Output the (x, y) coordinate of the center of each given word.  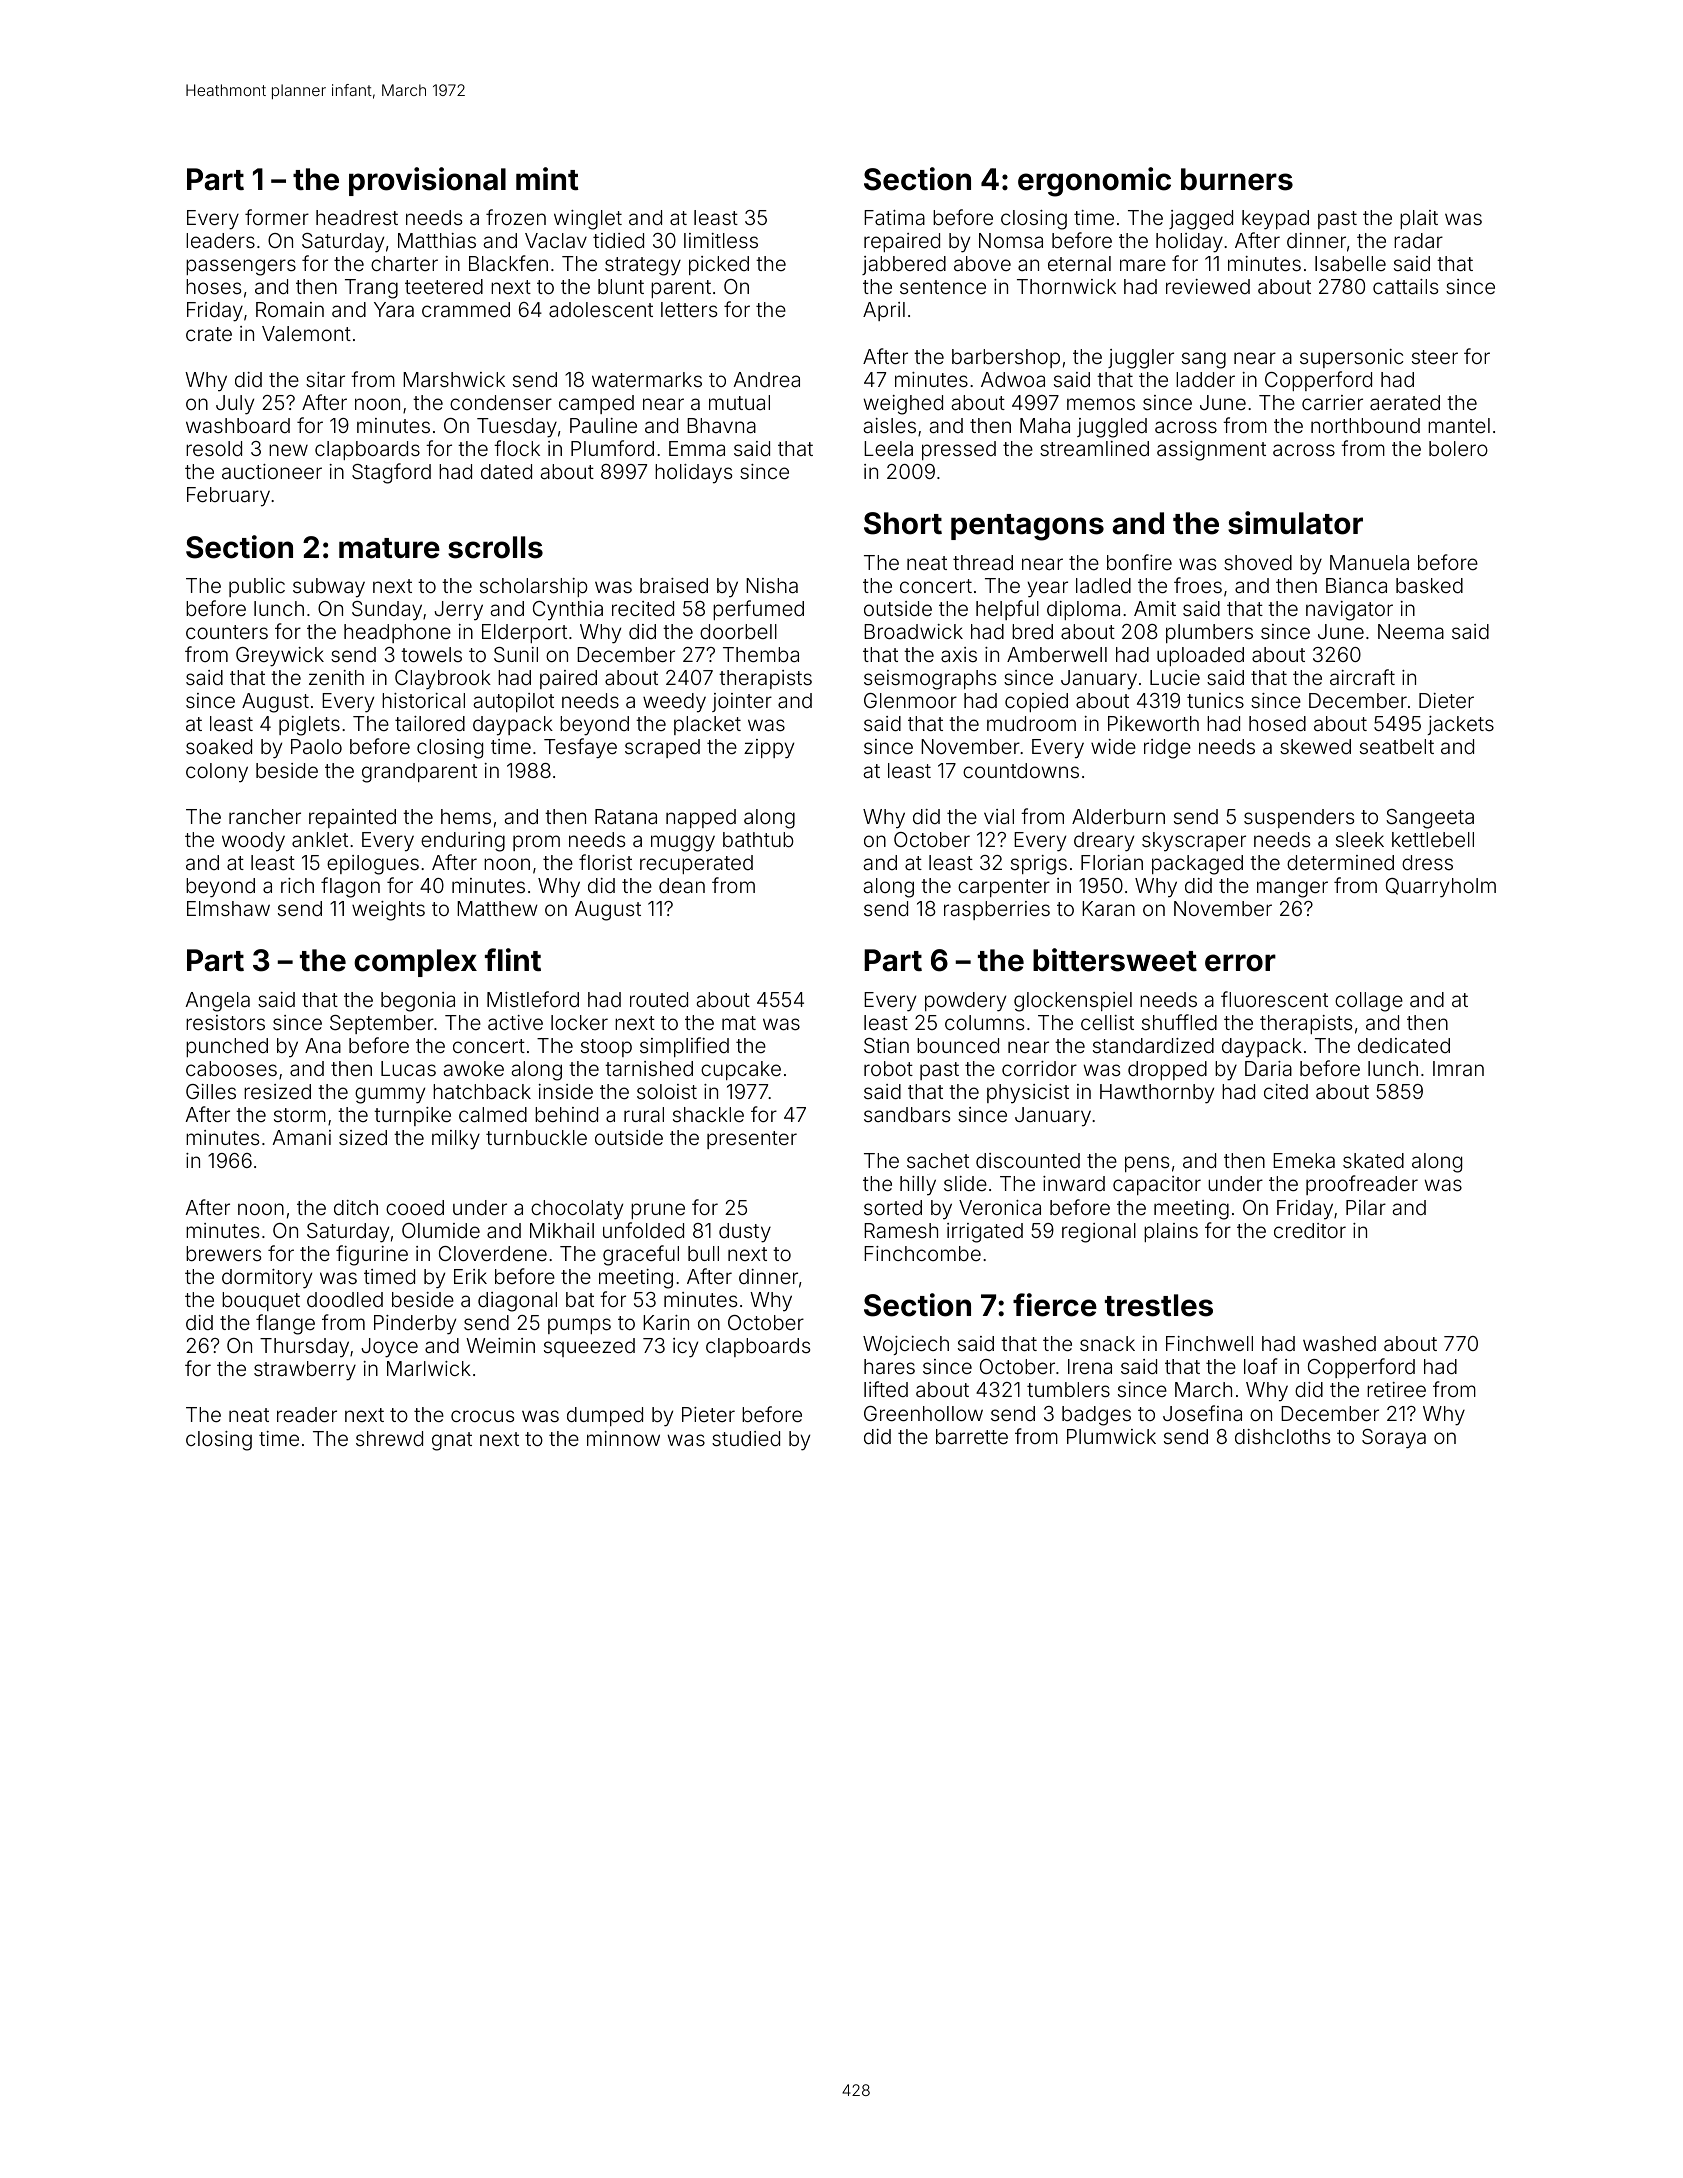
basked (1429, 585)
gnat (452, 1441)
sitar (325, 379)
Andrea (766, 379)
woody (253, 842)
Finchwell (1209, 1343)
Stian (886, 1045)
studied (746, 1438)
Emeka (1304, 1160)
